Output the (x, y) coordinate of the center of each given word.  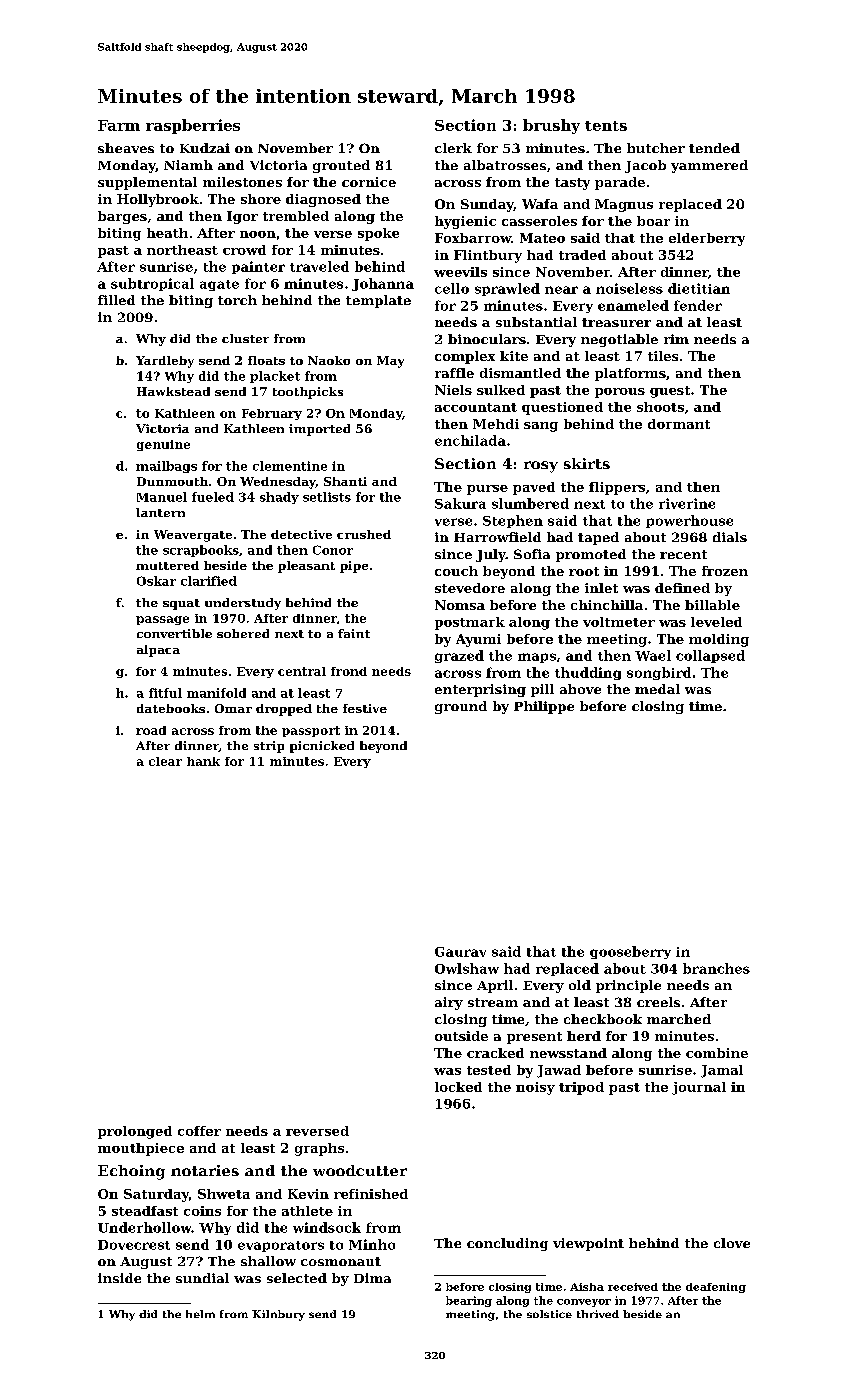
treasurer (616, 322)
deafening (716, 1288)
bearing (469, 1301)
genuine (163, 445)
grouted (341, 166)
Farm (119, 125)
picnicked (322, 747)
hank (203, 761)
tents (606, 126)
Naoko (329, 360)
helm (200, 1314)
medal (657, 689)
